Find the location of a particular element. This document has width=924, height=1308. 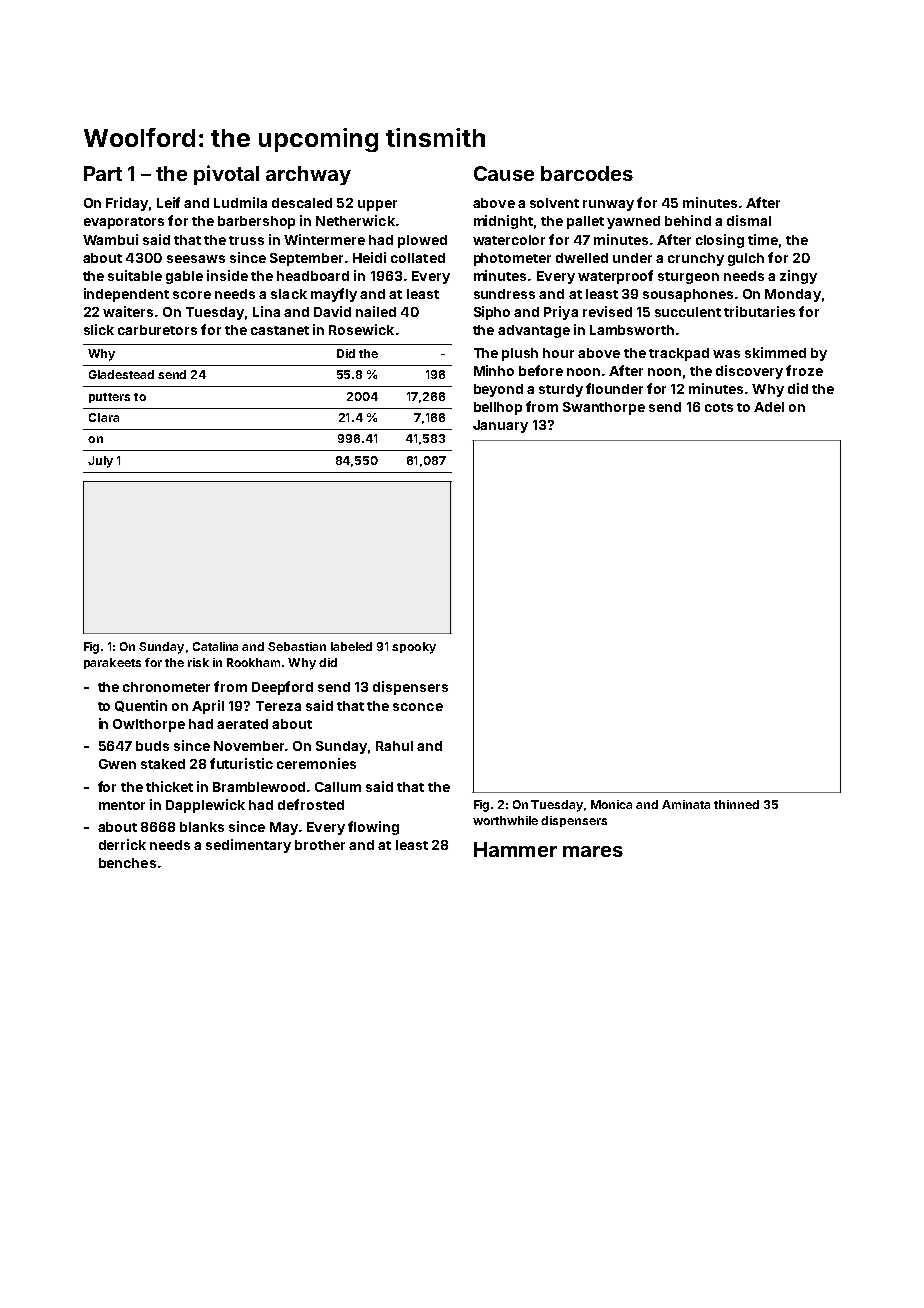

mares is located at coordinates (593, 851).
